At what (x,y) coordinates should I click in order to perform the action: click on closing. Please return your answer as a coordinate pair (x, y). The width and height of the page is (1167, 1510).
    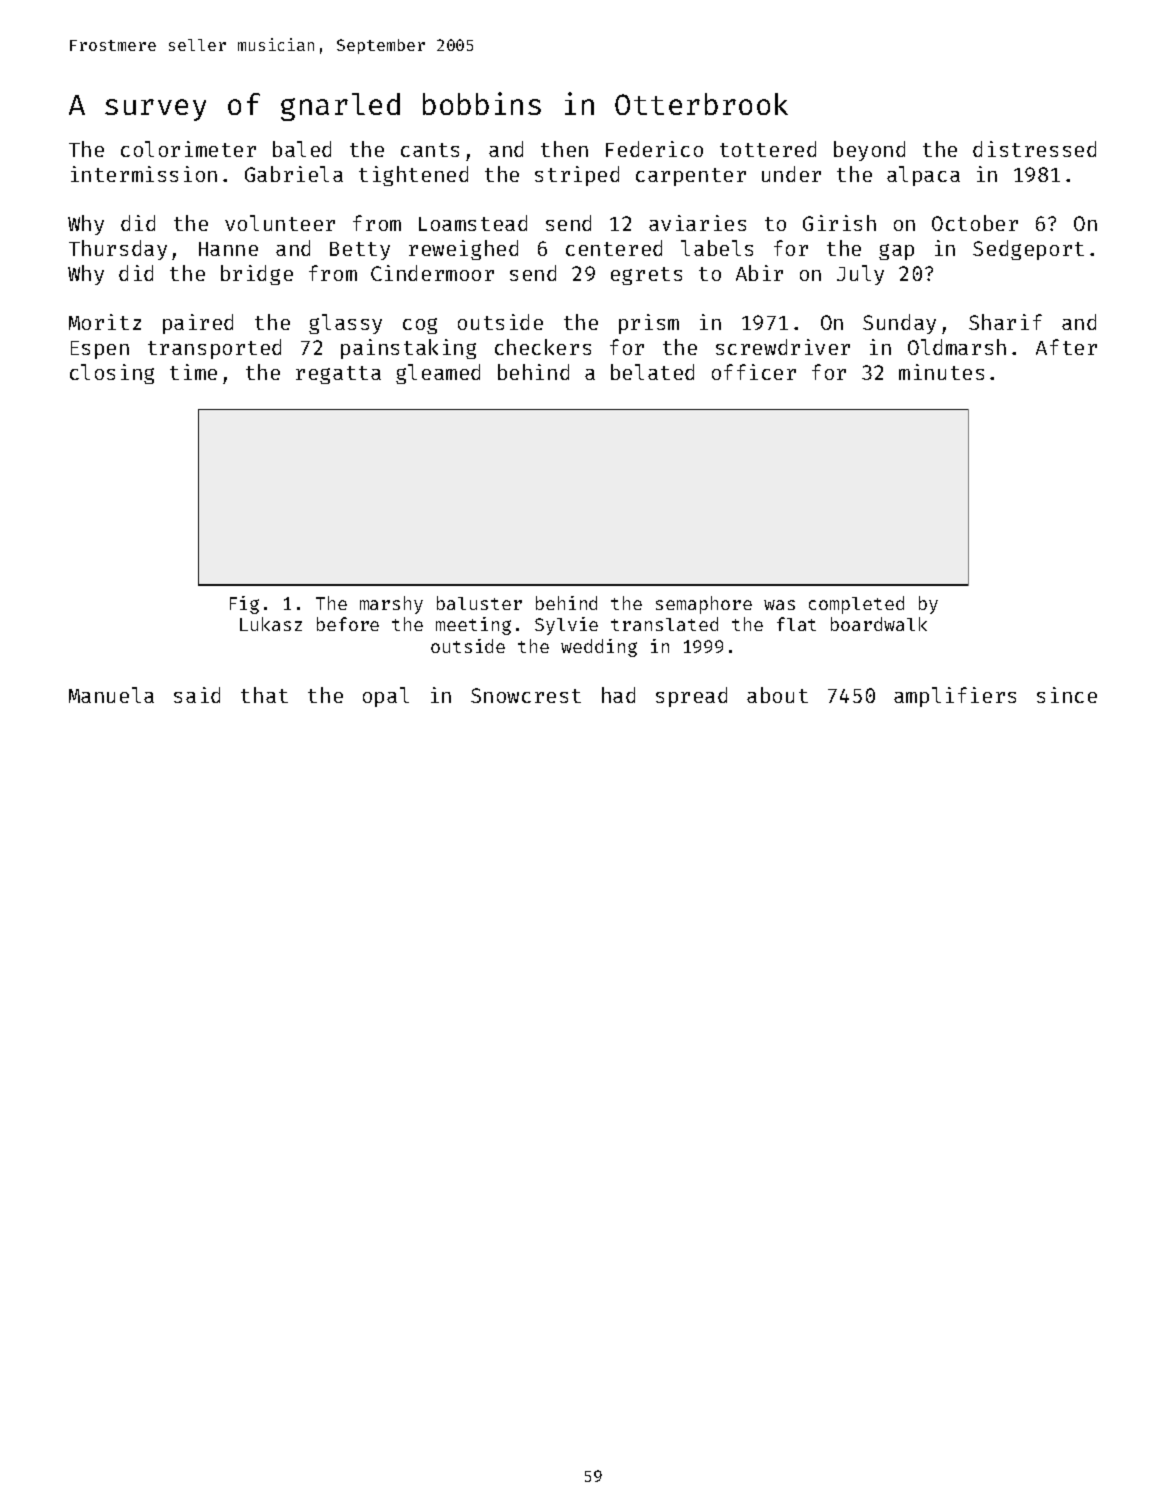
    Looking at the image, I should click on (112, 374).
